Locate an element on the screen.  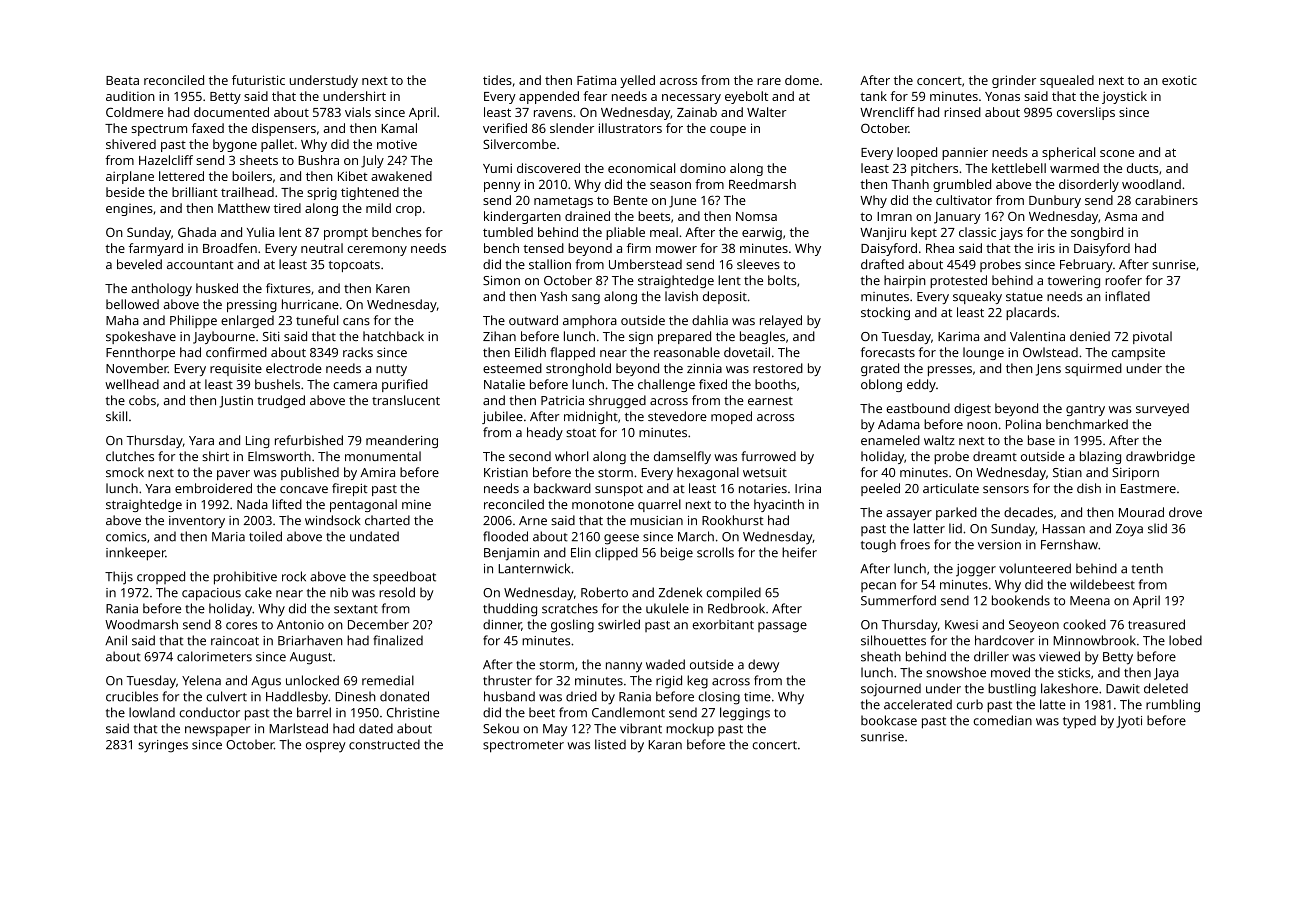
sheath is located at coordinates (881, 656).
